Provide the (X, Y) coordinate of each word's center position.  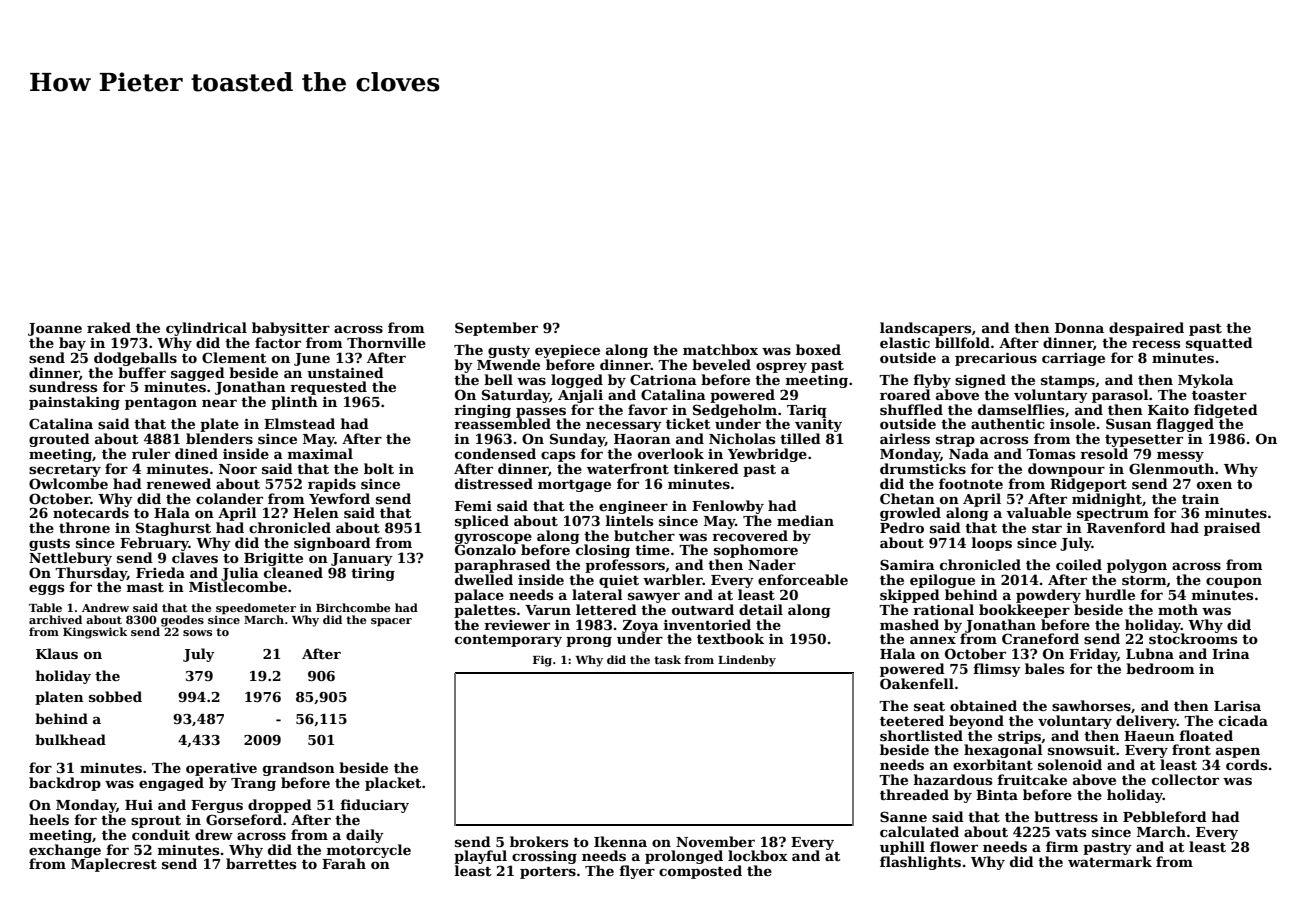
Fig (542, 661)
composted (700, 872)
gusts (49, 545)
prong (589, 641)
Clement (234, 357)
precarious (996, 359)
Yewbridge (767, 455)
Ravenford (1126, 527)
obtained (983, 705)
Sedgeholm (735, 411)
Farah (344, 863)
